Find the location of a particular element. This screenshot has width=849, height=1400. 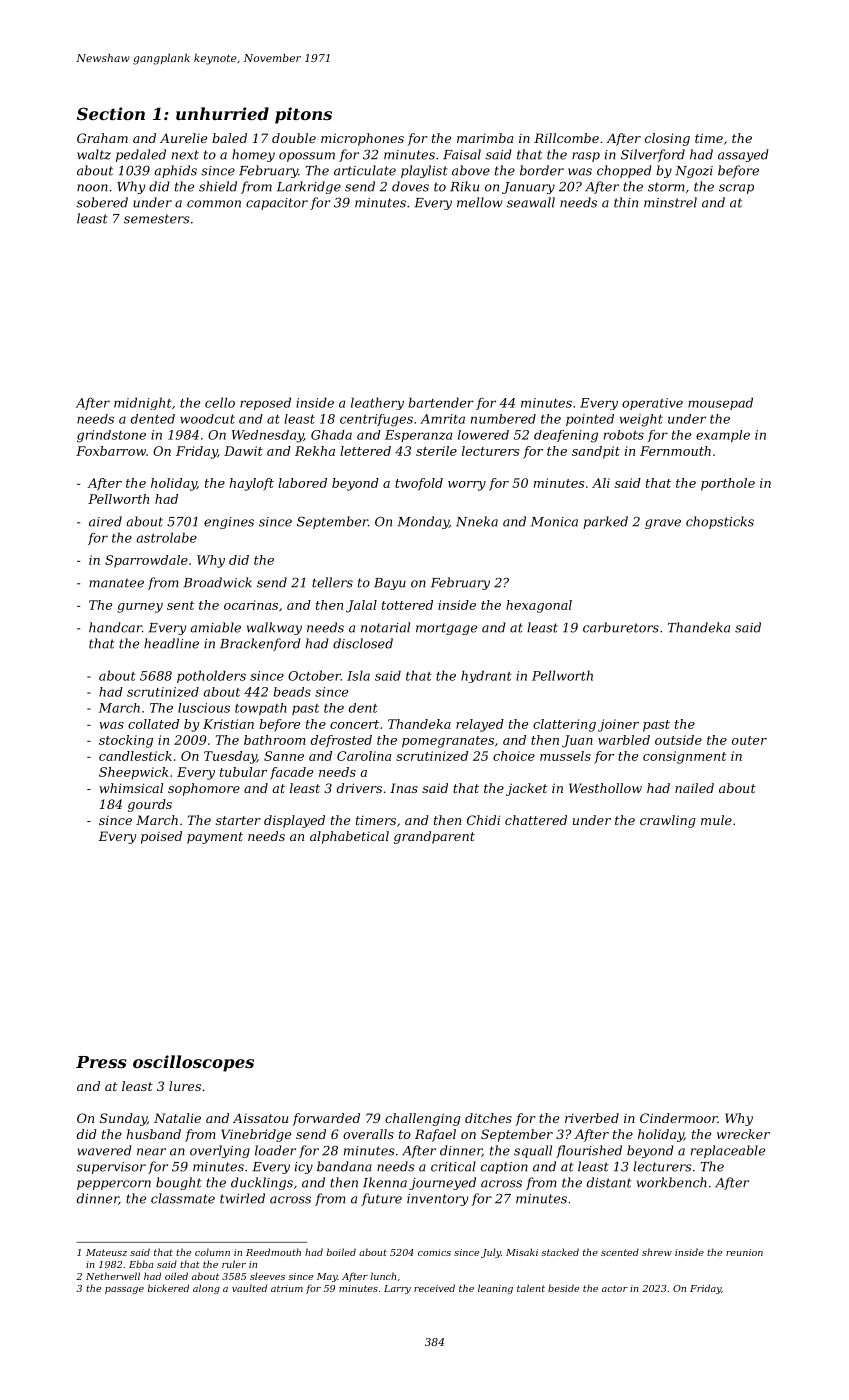

bickered is located at coordinates (168, 1288).
